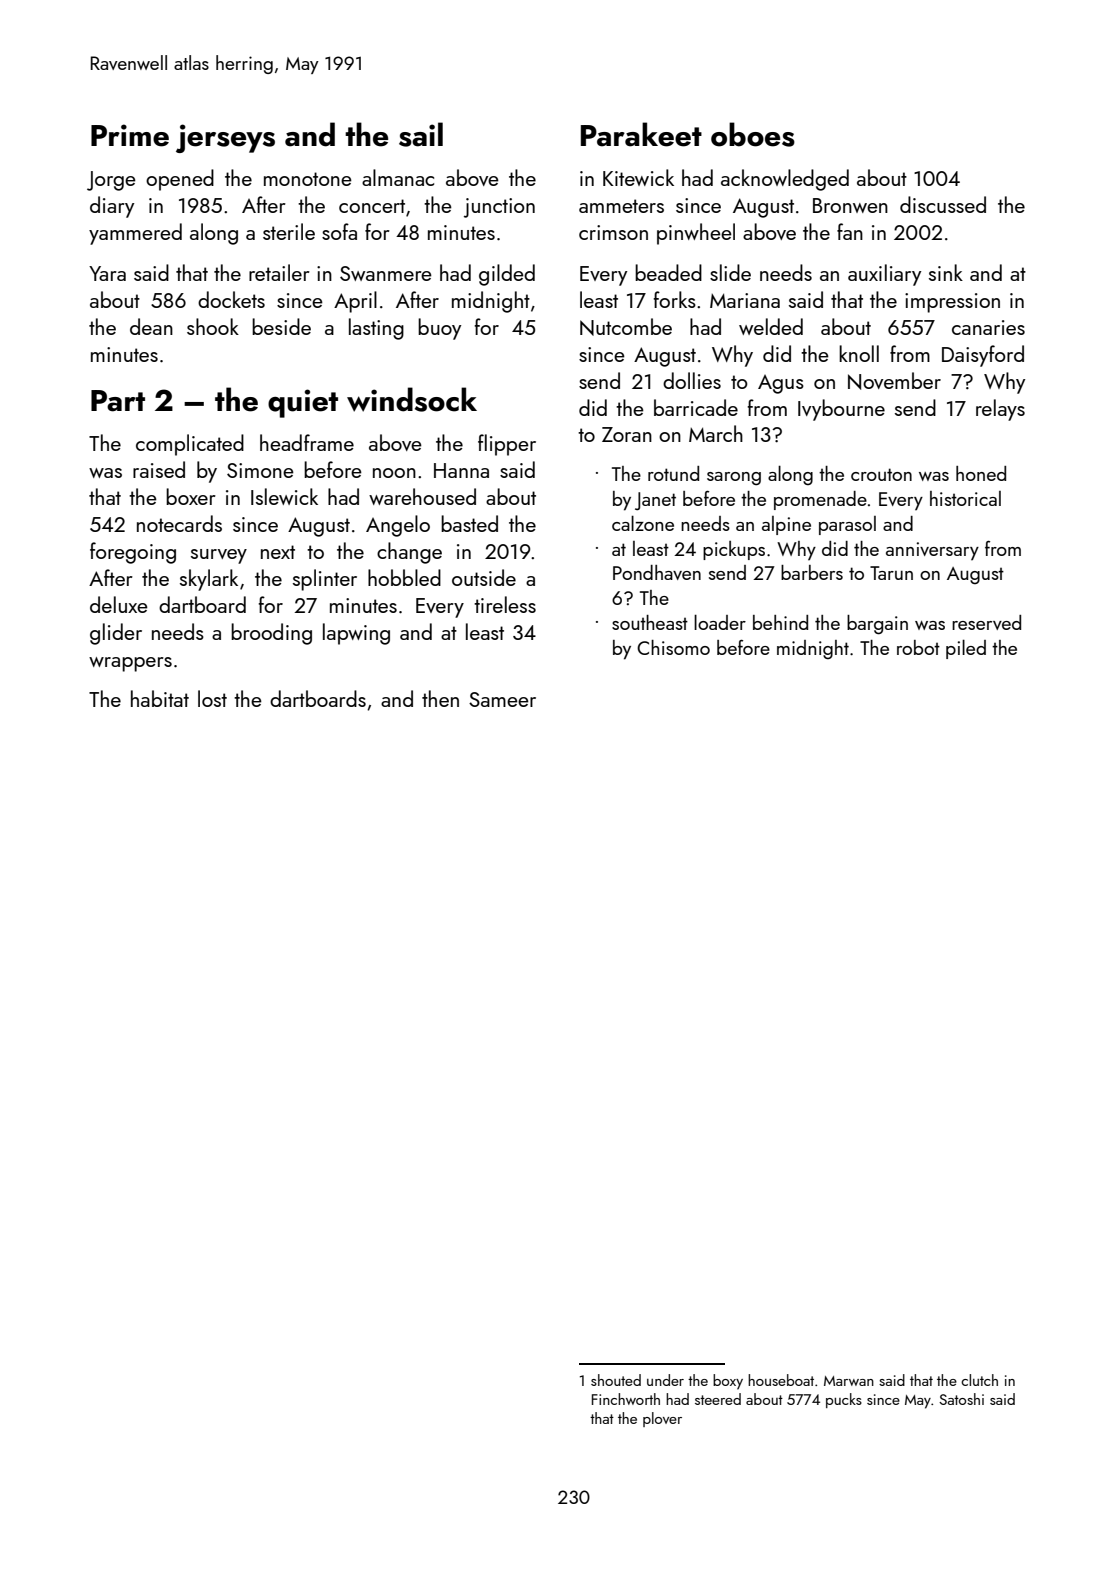 This page has width=1115, height=1583. What do you see at coordinates (641, 134) in the page?
I see `Parakeet` at bounding box center [641, 134].
